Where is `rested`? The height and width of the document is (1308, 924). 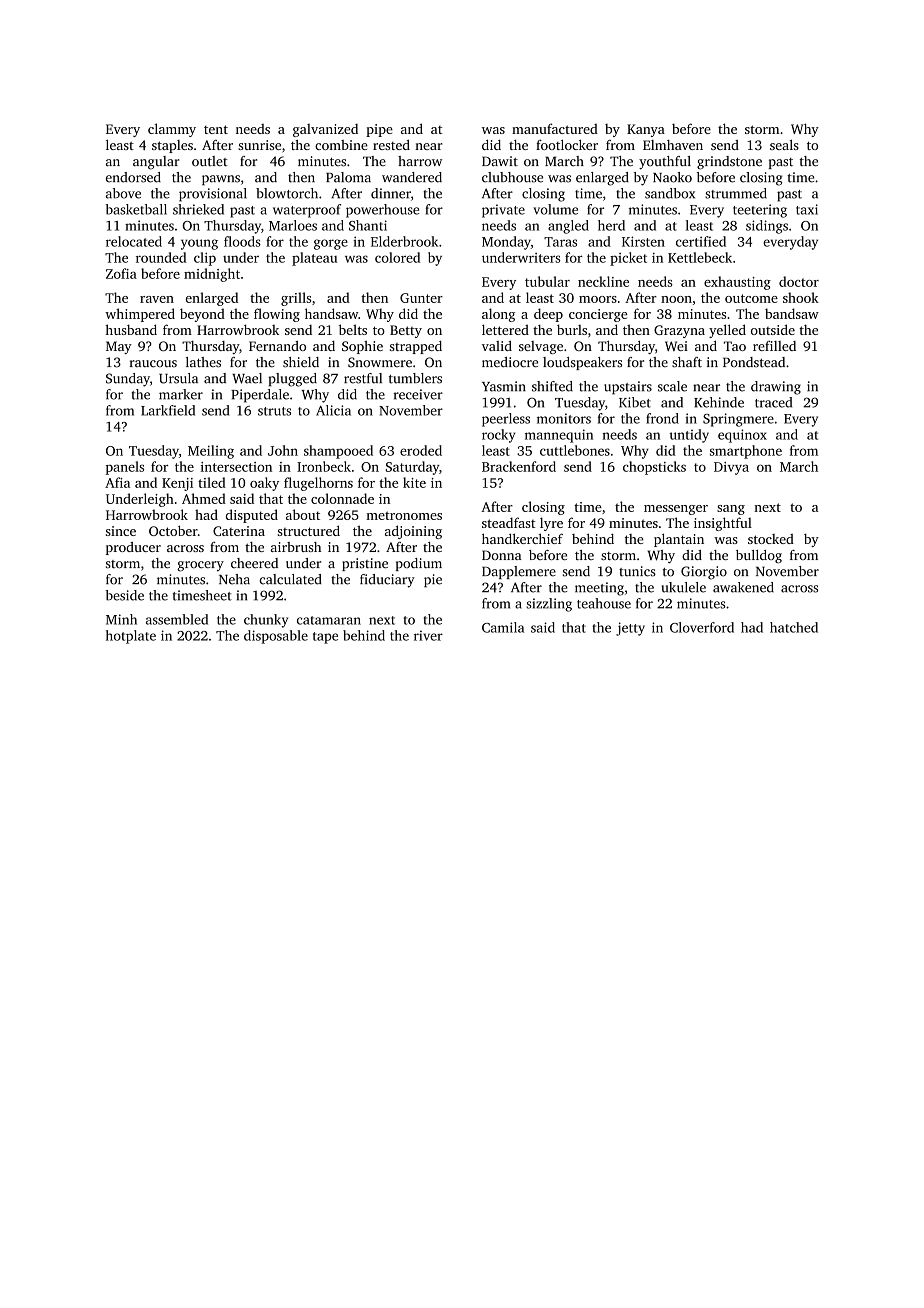 rested is located at coordinates (391, 145).
